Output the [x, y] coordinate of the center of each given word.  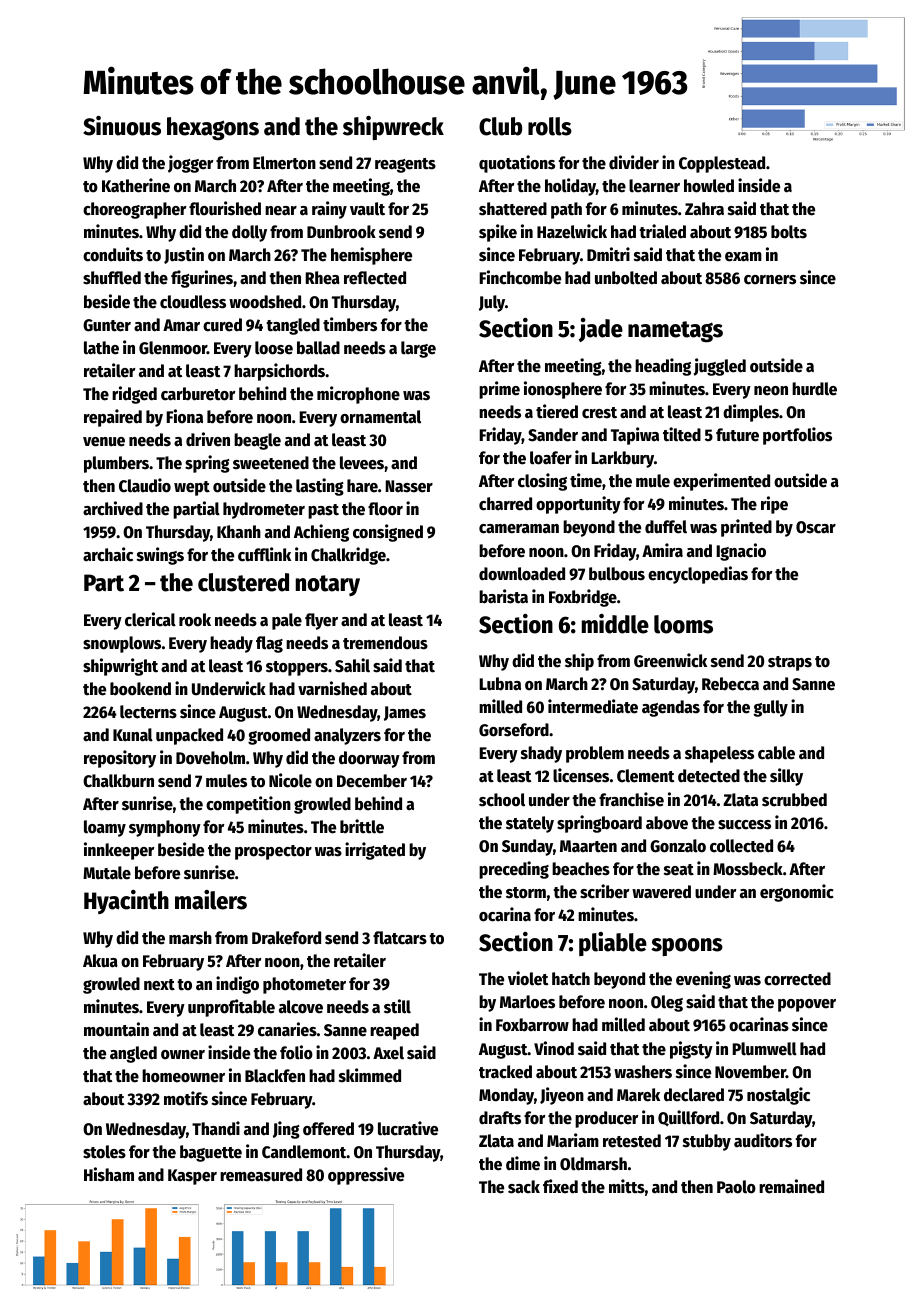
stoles [104, 1152]
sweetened [271, 463]
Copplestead [722, 164]
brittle [362, 826]
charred [505, 504]
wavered [661, 892]
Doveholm [210, 758]
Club [500, 126]
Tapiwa [635, 436]
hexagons [213, 129]
